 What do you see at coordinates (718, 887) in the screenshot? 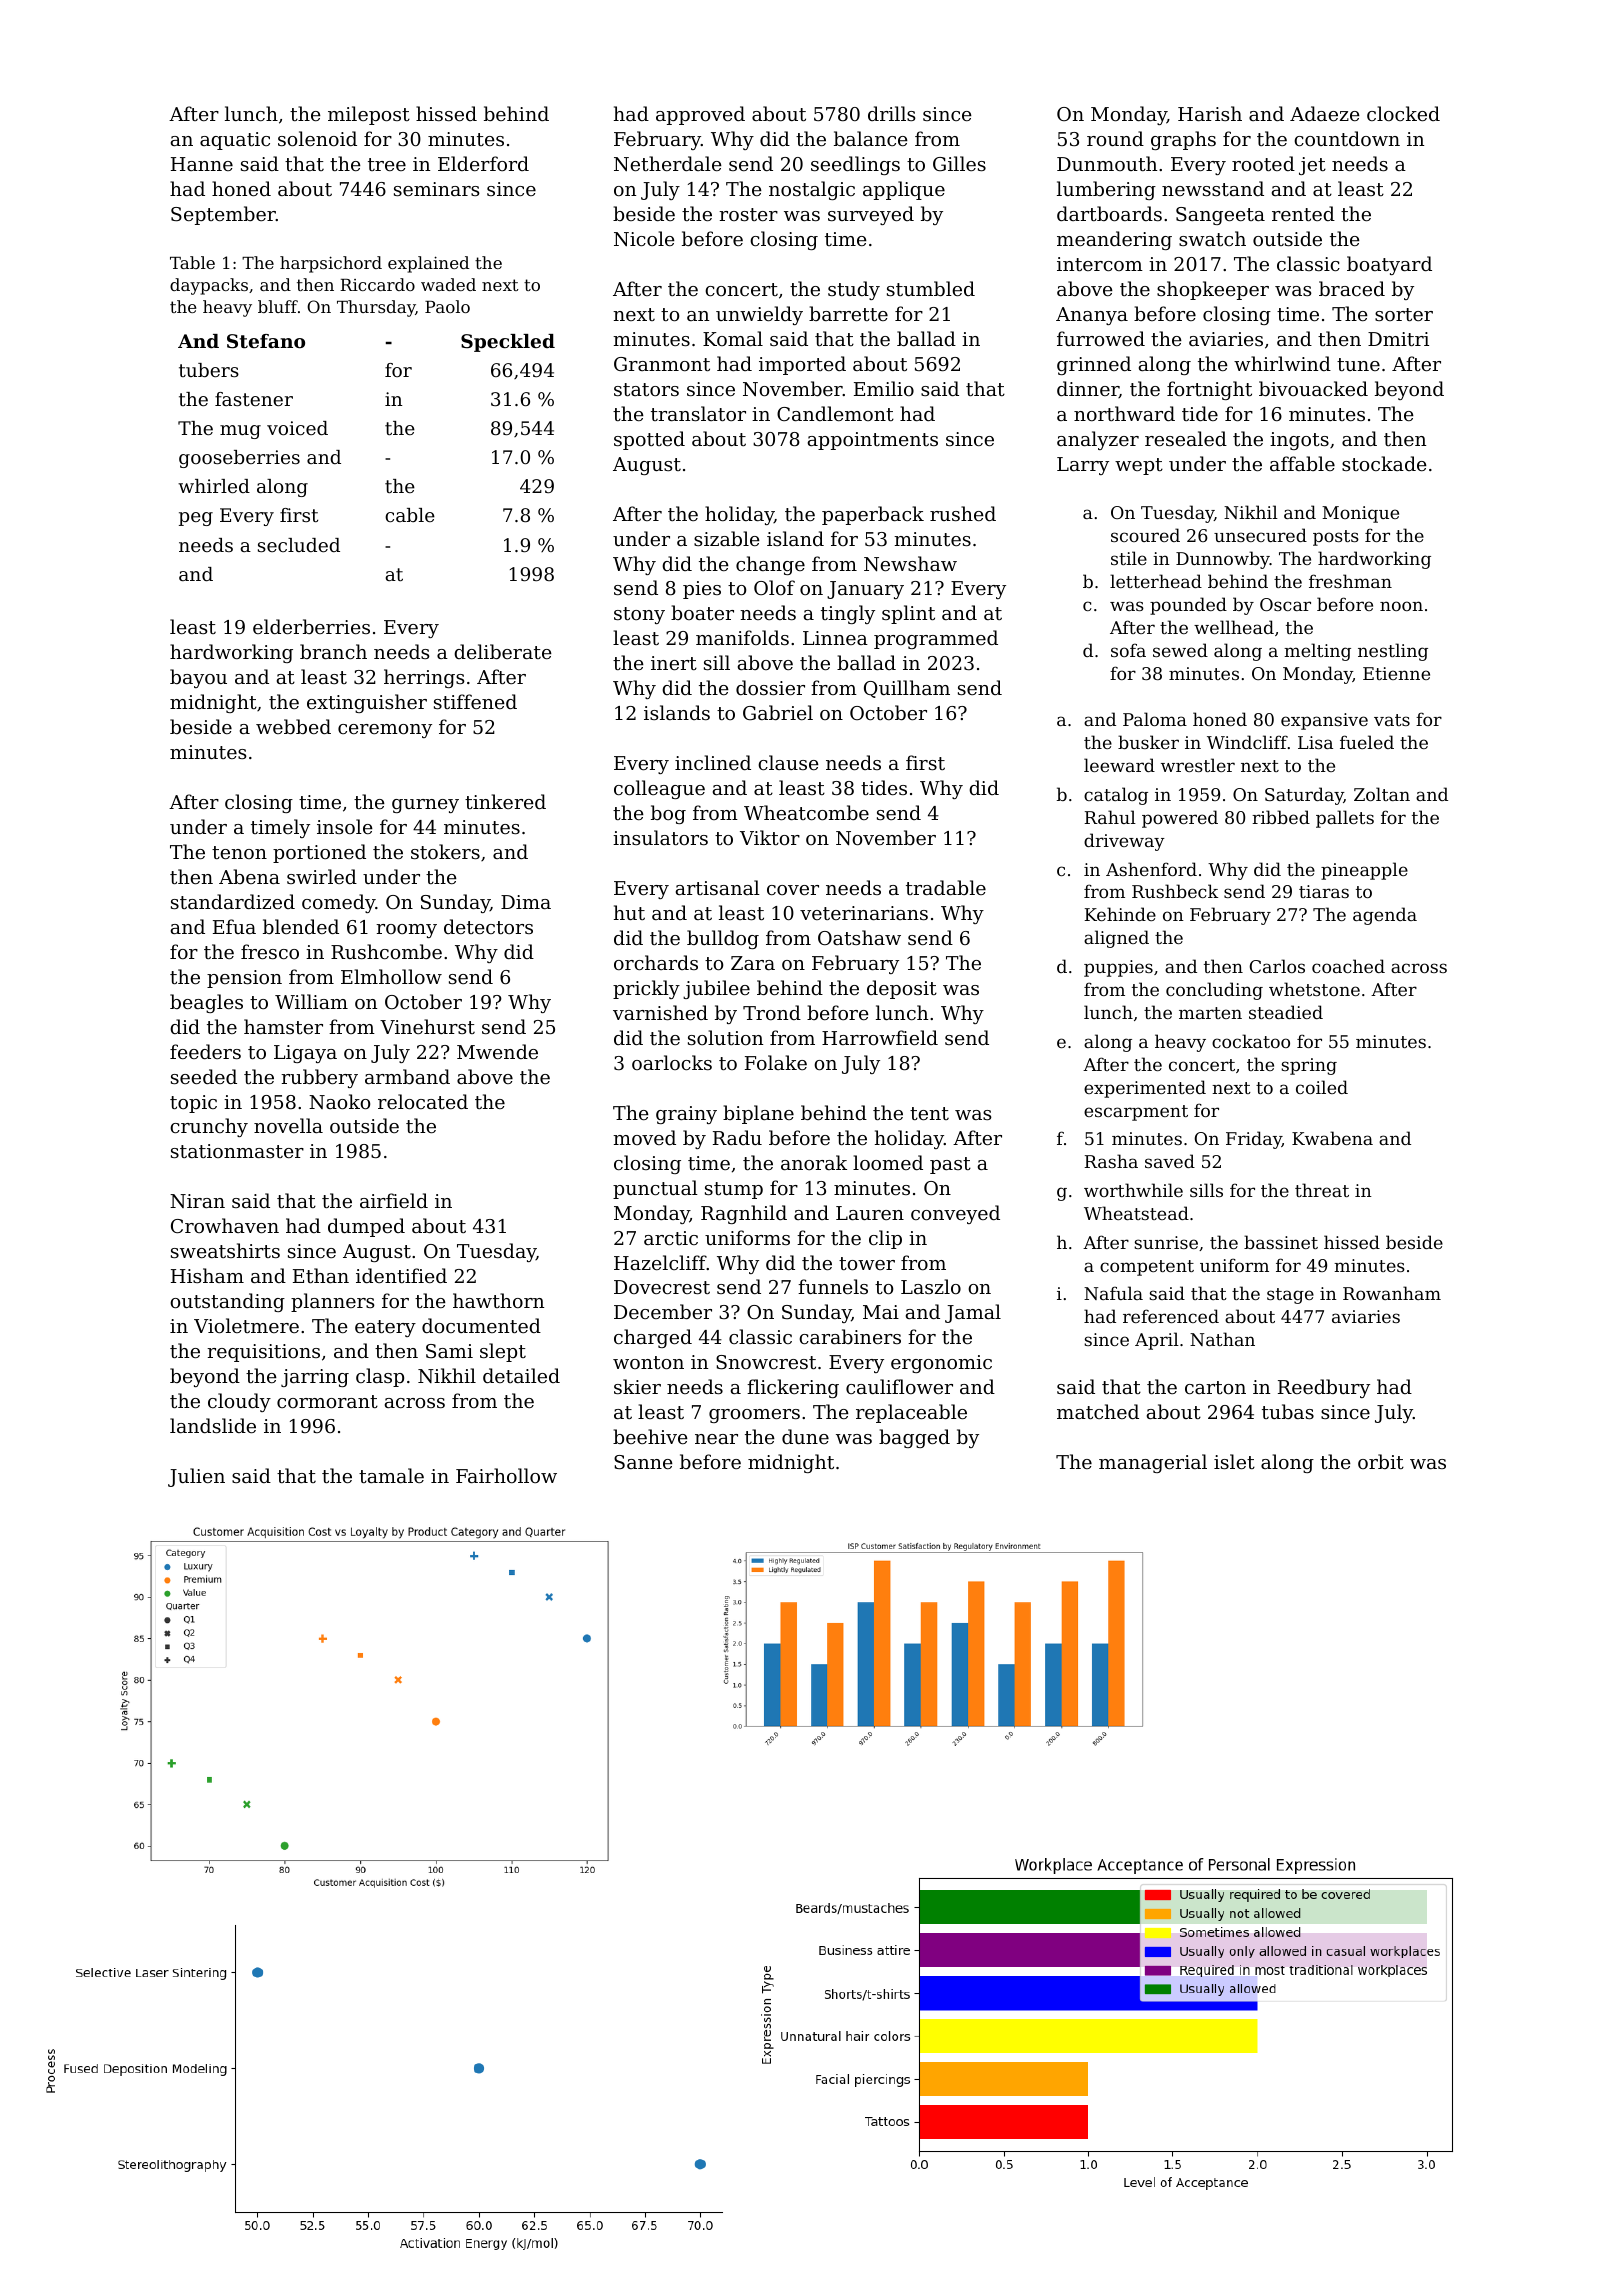
I see `artisanal` at bounding box center [718, 887].
